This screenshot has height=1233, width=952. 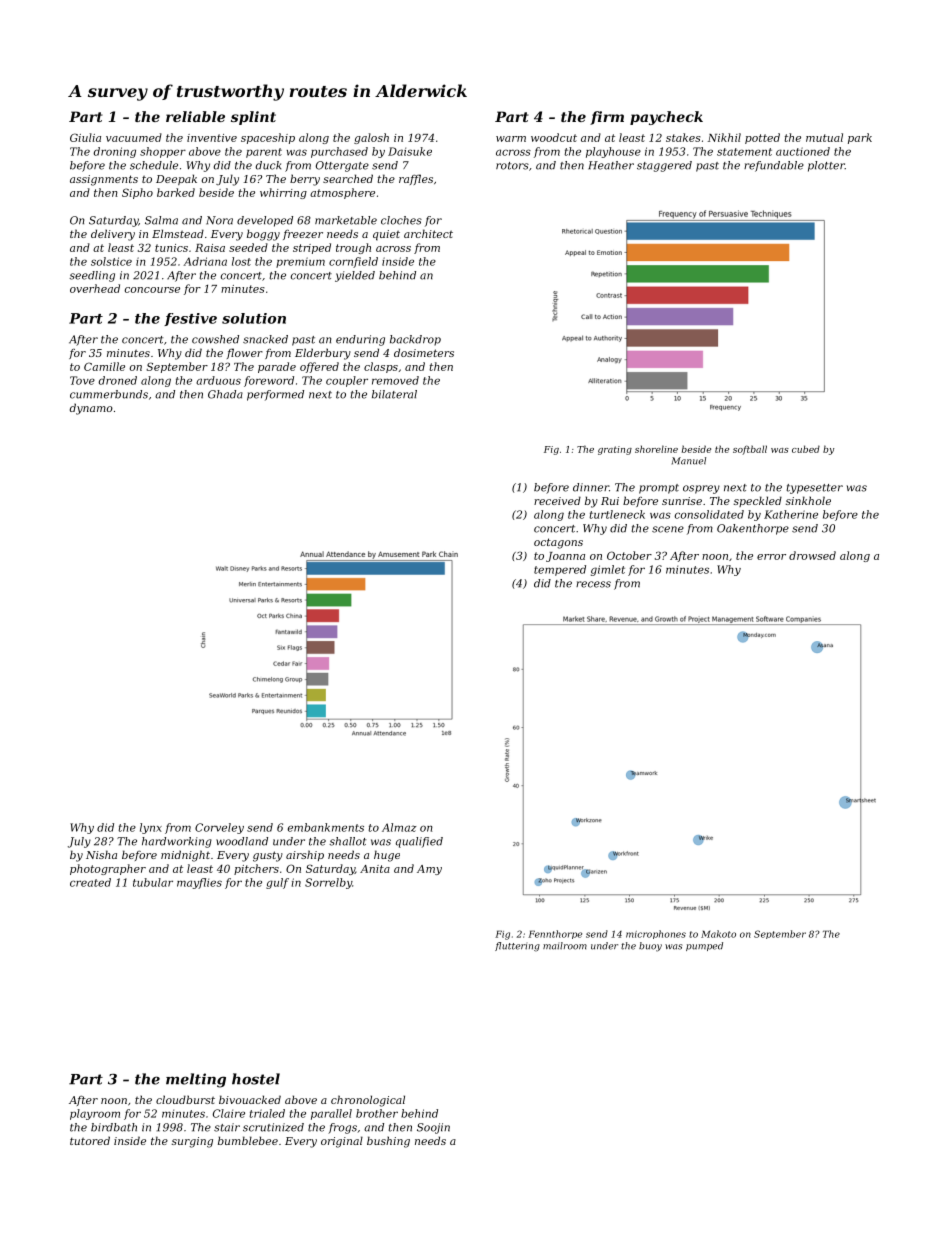 I want to click on pumped, so click(x=704, y=946).
